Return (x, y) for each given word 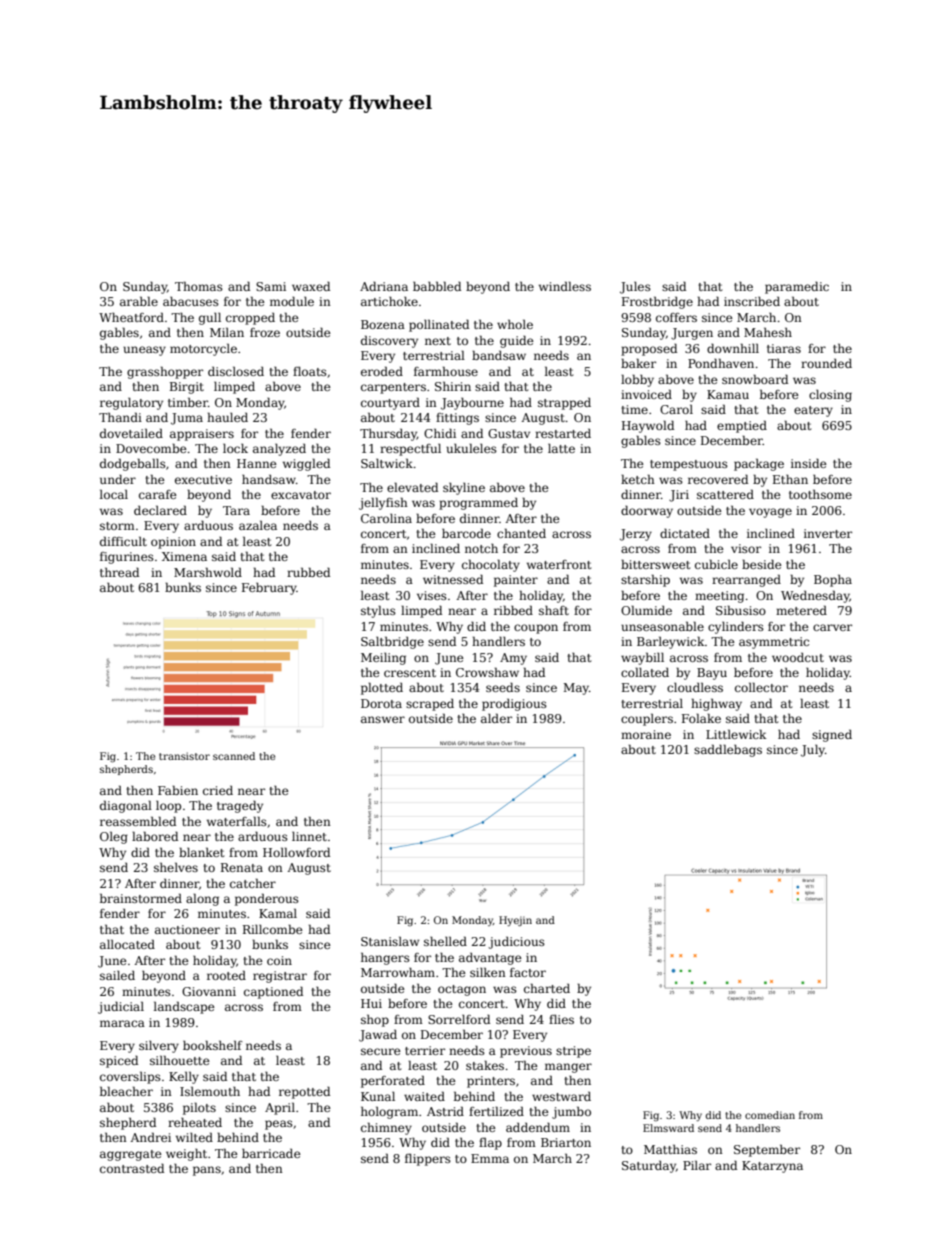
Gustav (509, 433)
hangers (385, 958)
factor (528, 972)
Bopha (833, 580)
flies (561, 1019)
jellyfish (383, 503)
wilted (194, 1137)
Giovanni (209, 991)
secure (381, 1051)
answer (383, 719)
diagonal (126, 806)
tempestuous (689, 465)
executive (203, 479)
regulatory (131, 404)
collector (761, 687)
